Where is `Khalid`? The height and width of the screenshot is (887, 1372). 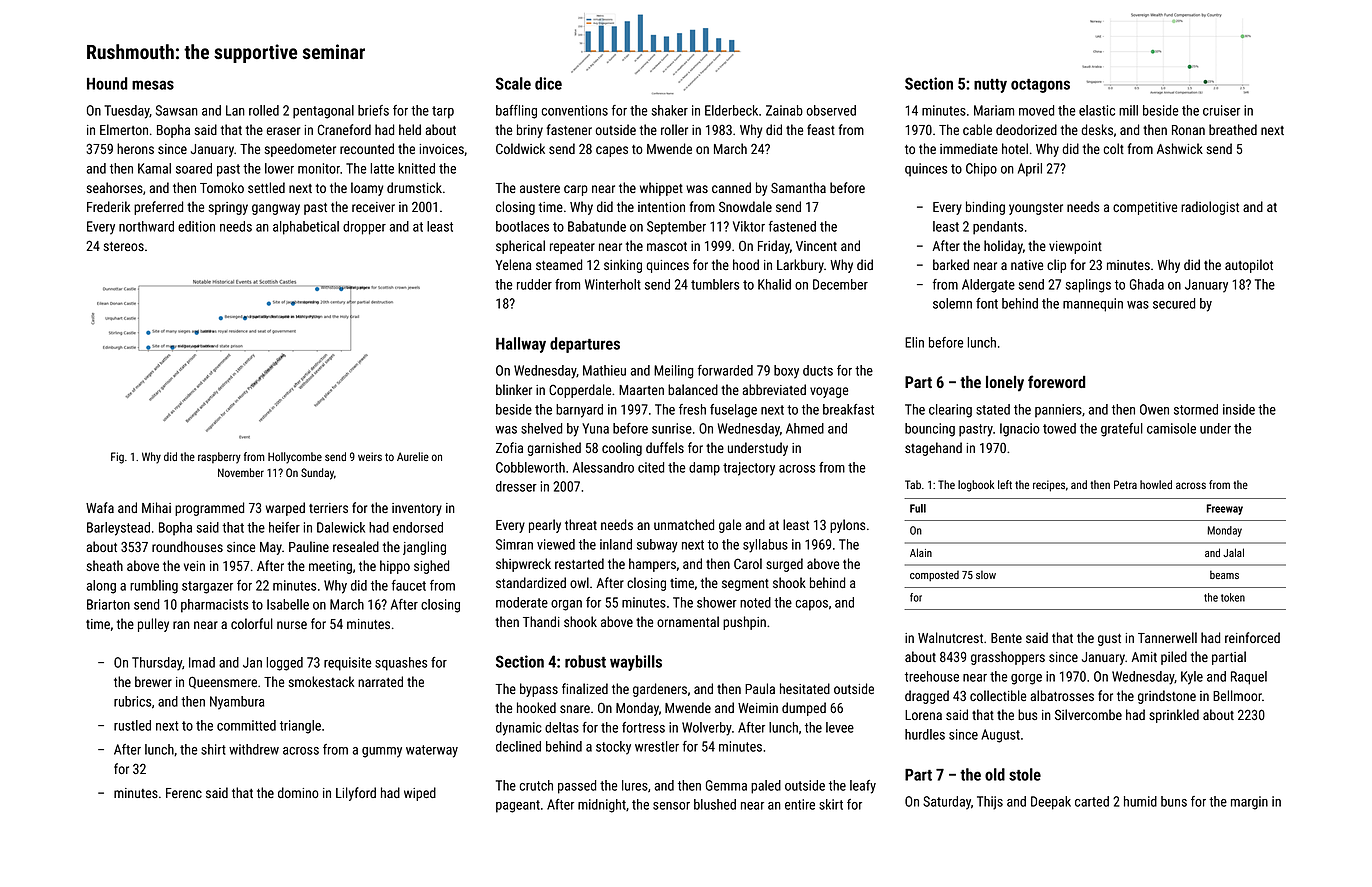
Khalid is located at coordinates (774, 284).
